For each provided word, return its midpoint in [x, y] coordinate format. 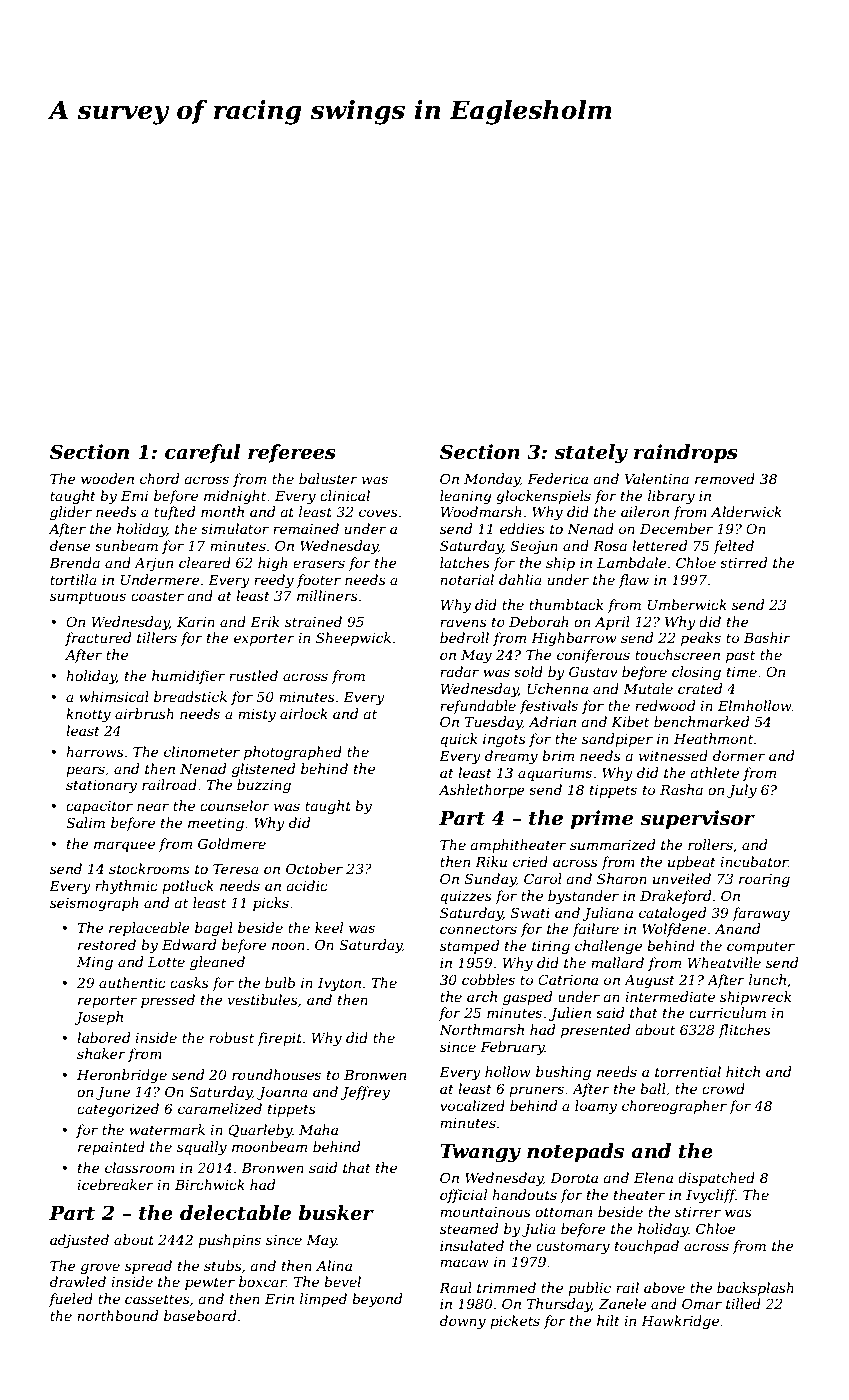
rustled [253, 675]
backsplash [755, 1289]
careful [202, 453]
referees [292, 453]
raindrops [686, 453]
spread [148, 1267]
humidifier [188, 677]
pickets [515, 1322]
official [463, 1196]
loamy [596, 1107]
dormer [739, 755]
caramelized [220, 1109]
